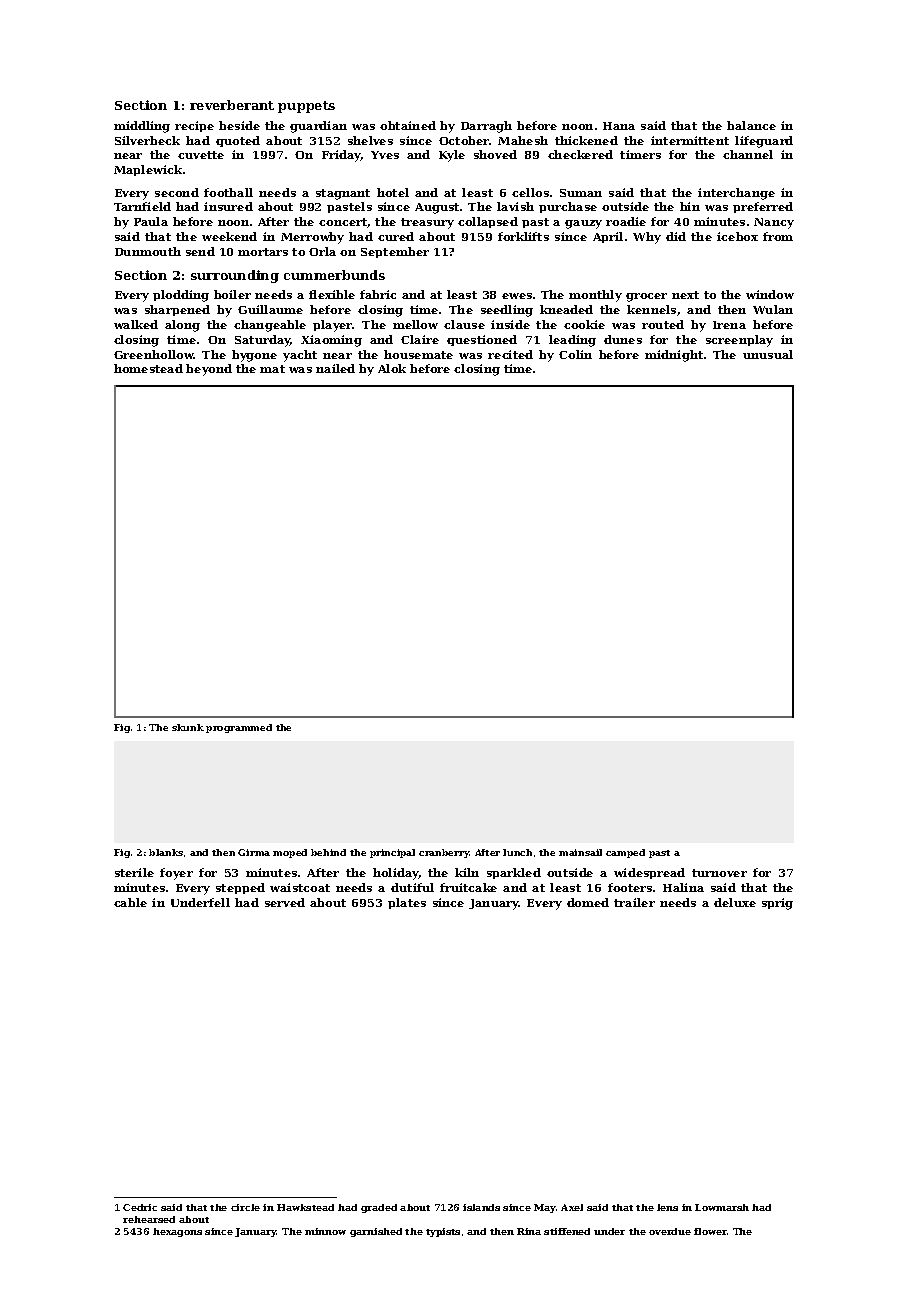 This screenshot has height=1316, width=908. Describe the element at coordinates (343, 223) in the screenshot. I see `concert` at that location.
